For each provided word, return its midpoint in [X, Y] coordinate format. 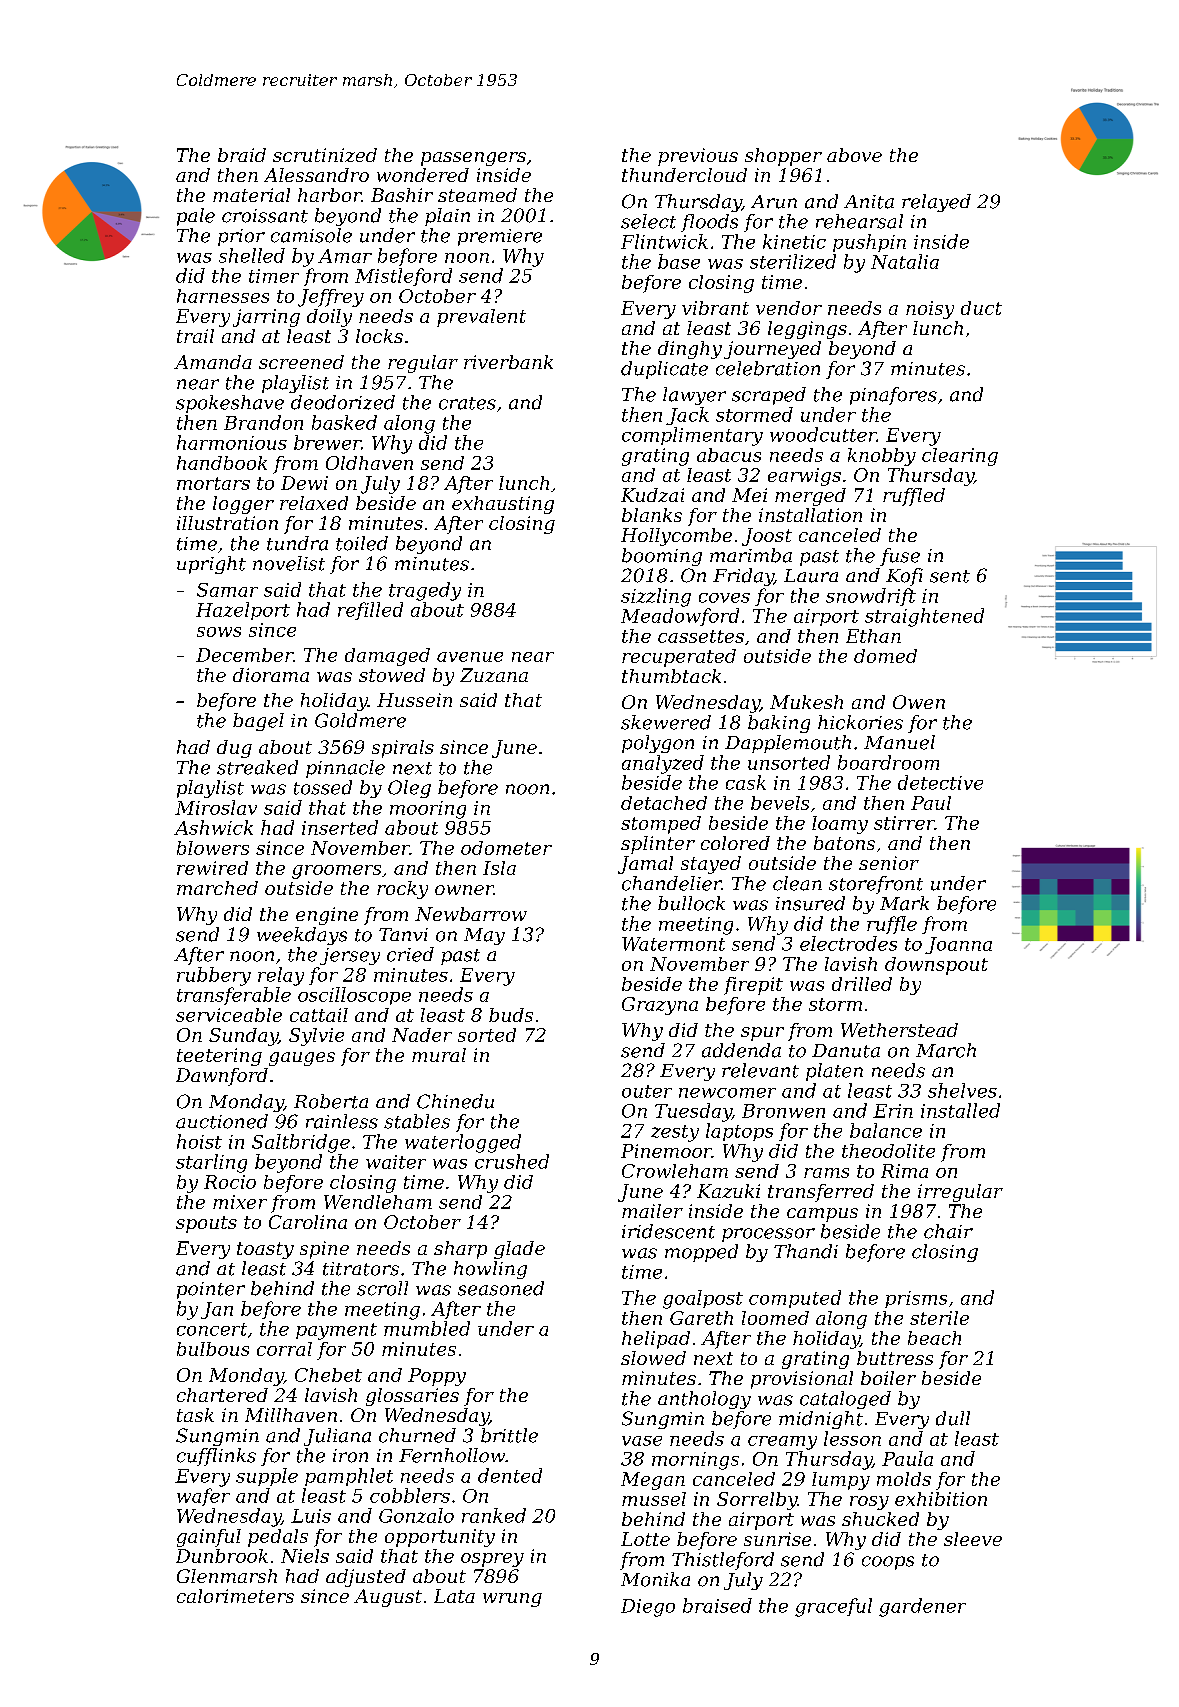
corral [284, 1349]
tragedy [425, 591]
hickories [860, 722]
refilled [370, 611]
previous [698, 157]
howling [490, 1270]
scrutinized [325, 155]
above [854, 155]
